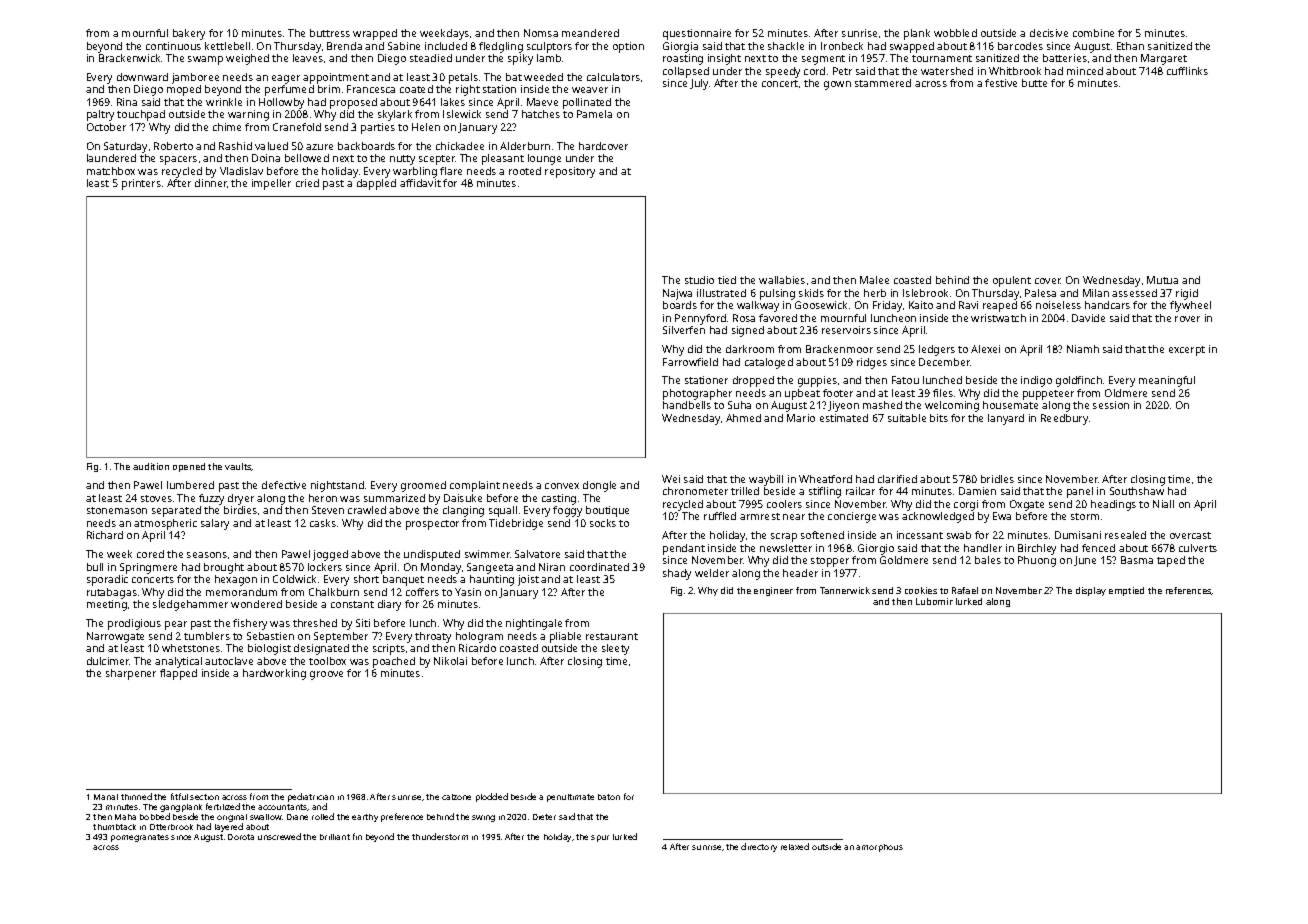 This screenshot has width=1308, height=924. Describe the element at coordinates (883, 83) in the screenshot. I see `stammered` at that location.
